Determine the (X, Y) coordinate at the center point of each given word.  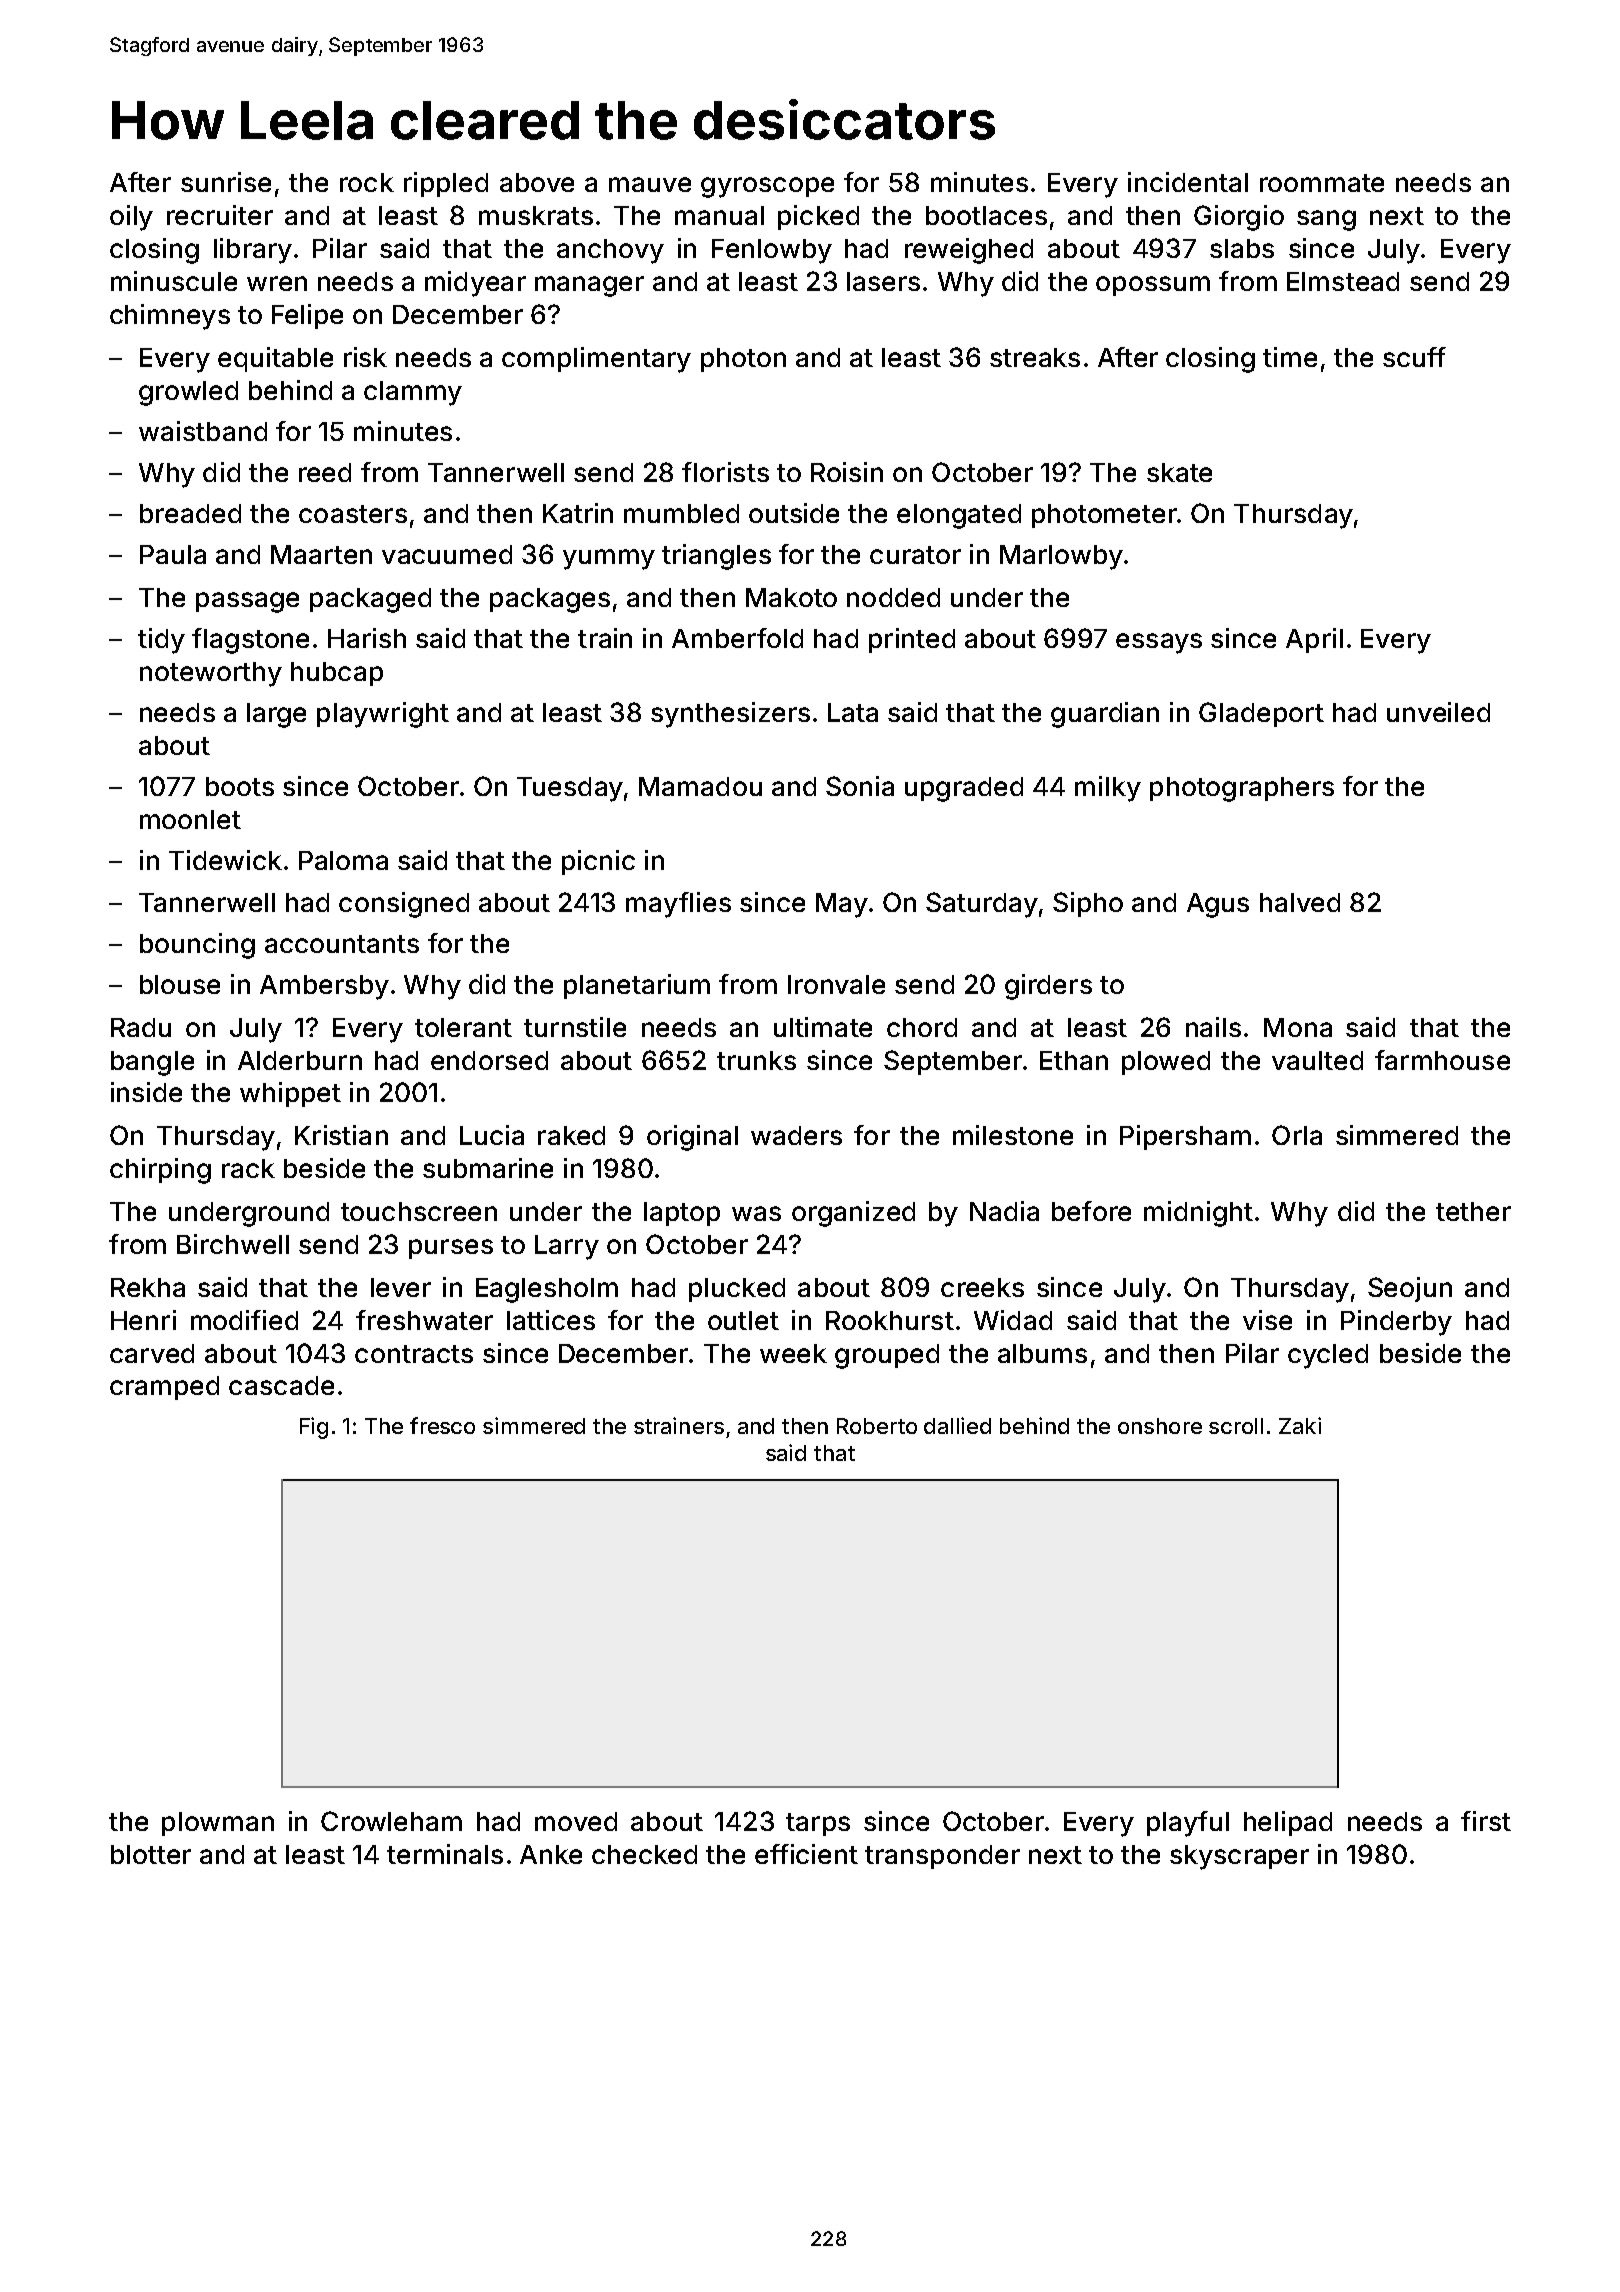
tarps (818, 1824)
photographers (1242, 789)
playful (1188, 1824)
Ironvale (836, 984)
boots (240, 786)
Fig (314, 1428)
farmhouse (1442, 1060)
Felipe (307, 316)
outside (794, 513)
